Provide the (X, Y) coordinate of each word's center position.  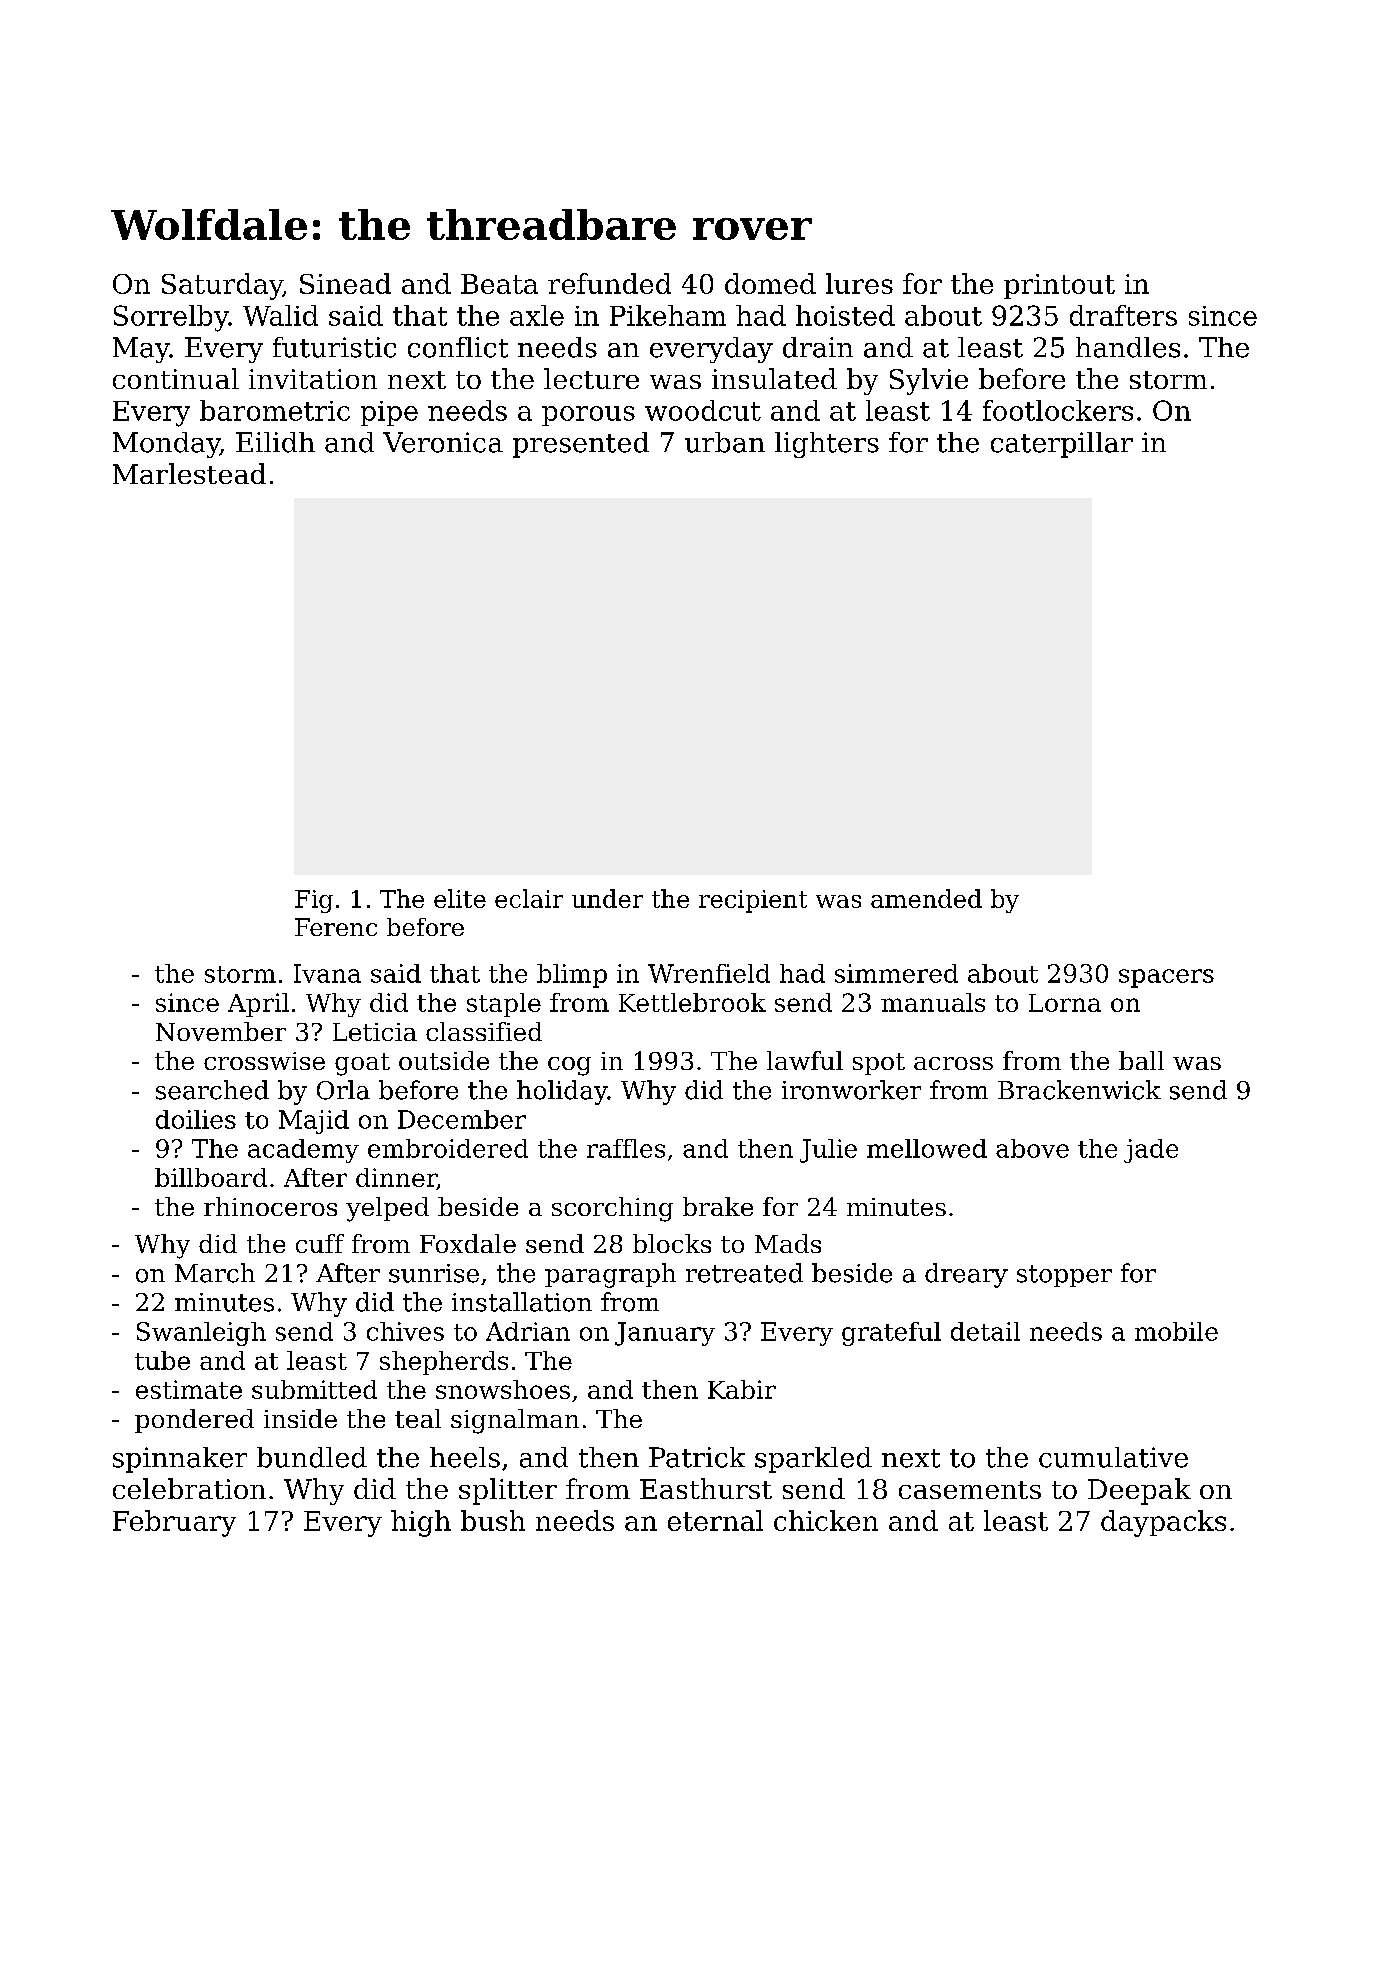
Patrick (697, 1457)
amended (926, 898)
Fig (314, 901)
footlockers (1058, 410)
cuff (320, 1243)
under (607, 898)
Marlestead (189, 473)
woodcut (703, 410)
